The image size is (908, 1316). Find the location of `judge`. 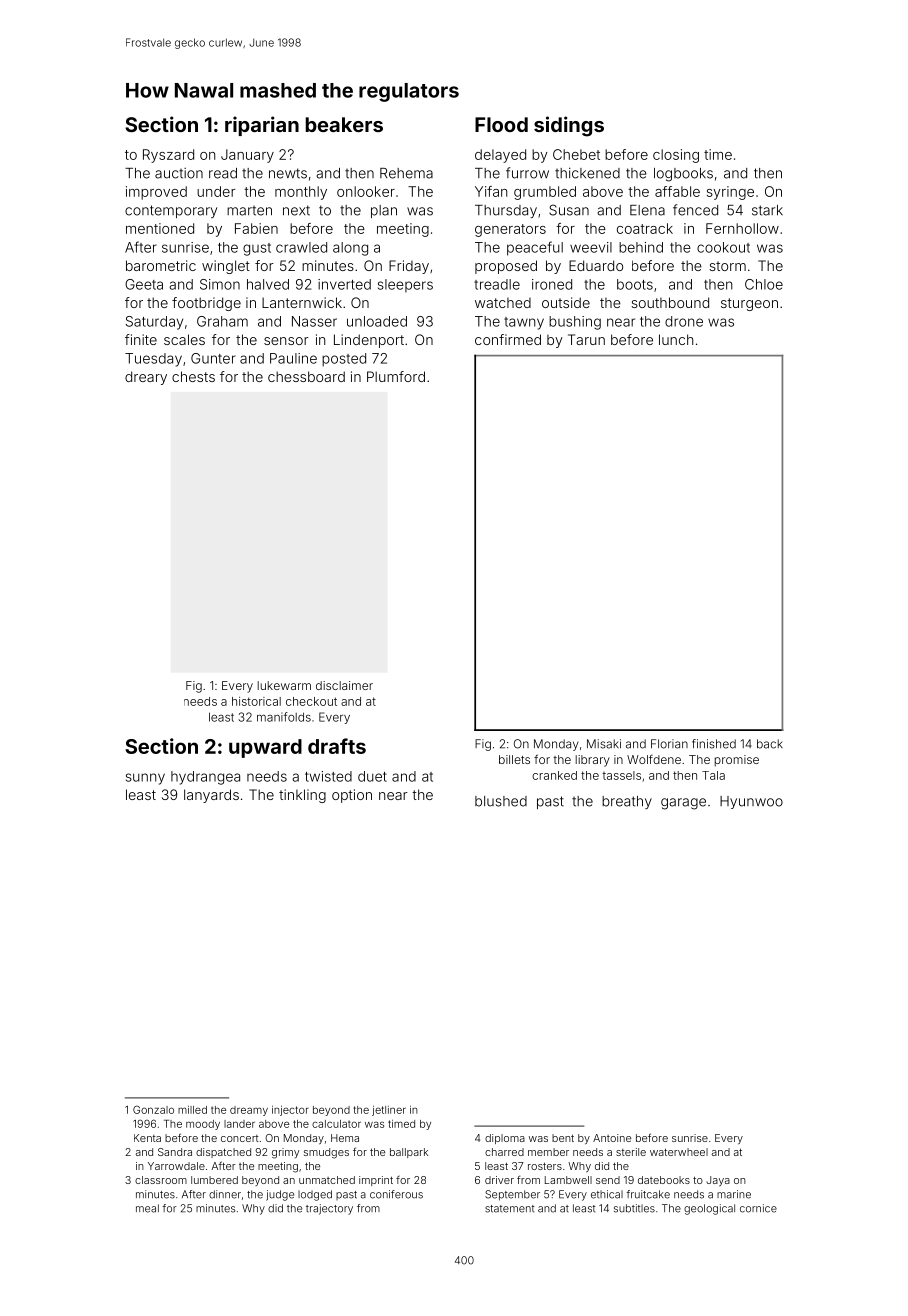

judge is located at coordinates (280, 1195).
